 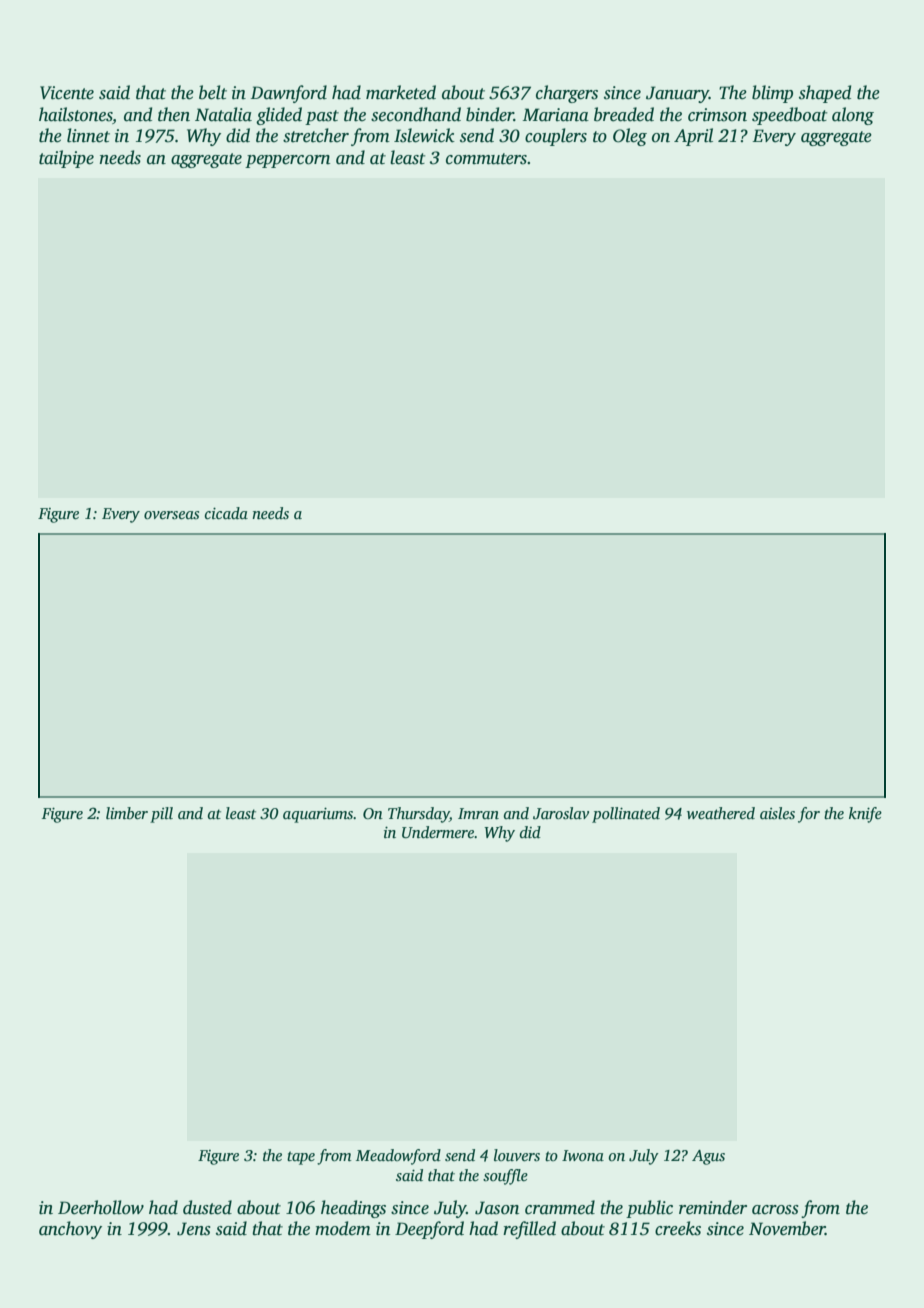 I want to click on tape, so click(x=301, y=1158).
